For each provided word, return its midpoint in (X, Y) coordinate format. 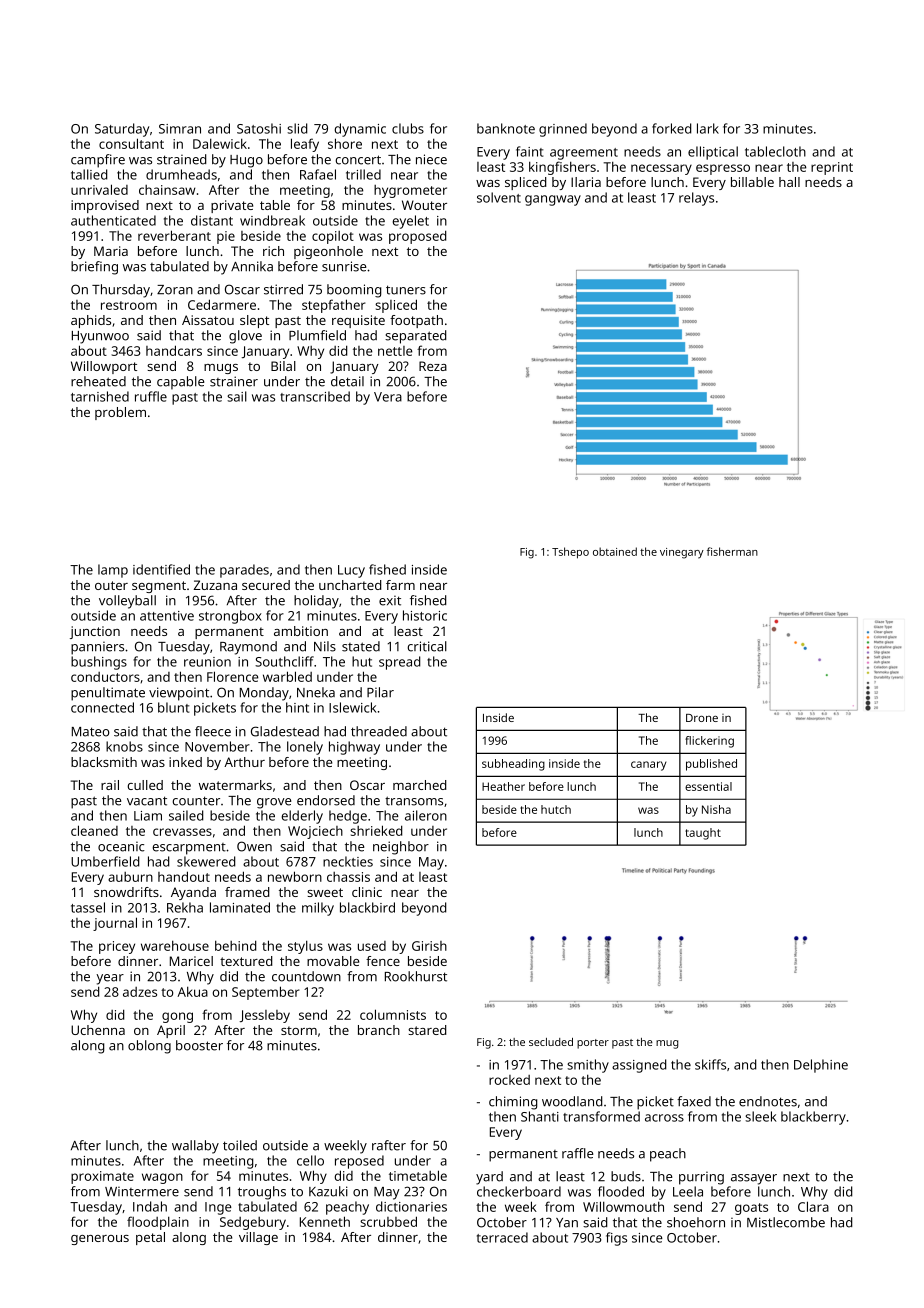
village (258, 1238)
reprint (832, 168)
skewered (206, 861)
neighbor (401, 848)
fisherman (732, 551)
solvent (499, 197)
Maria (111, 251)
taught (703, 834)
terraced (502, 1237)
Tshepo (570, 553)
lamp (113, 571)
